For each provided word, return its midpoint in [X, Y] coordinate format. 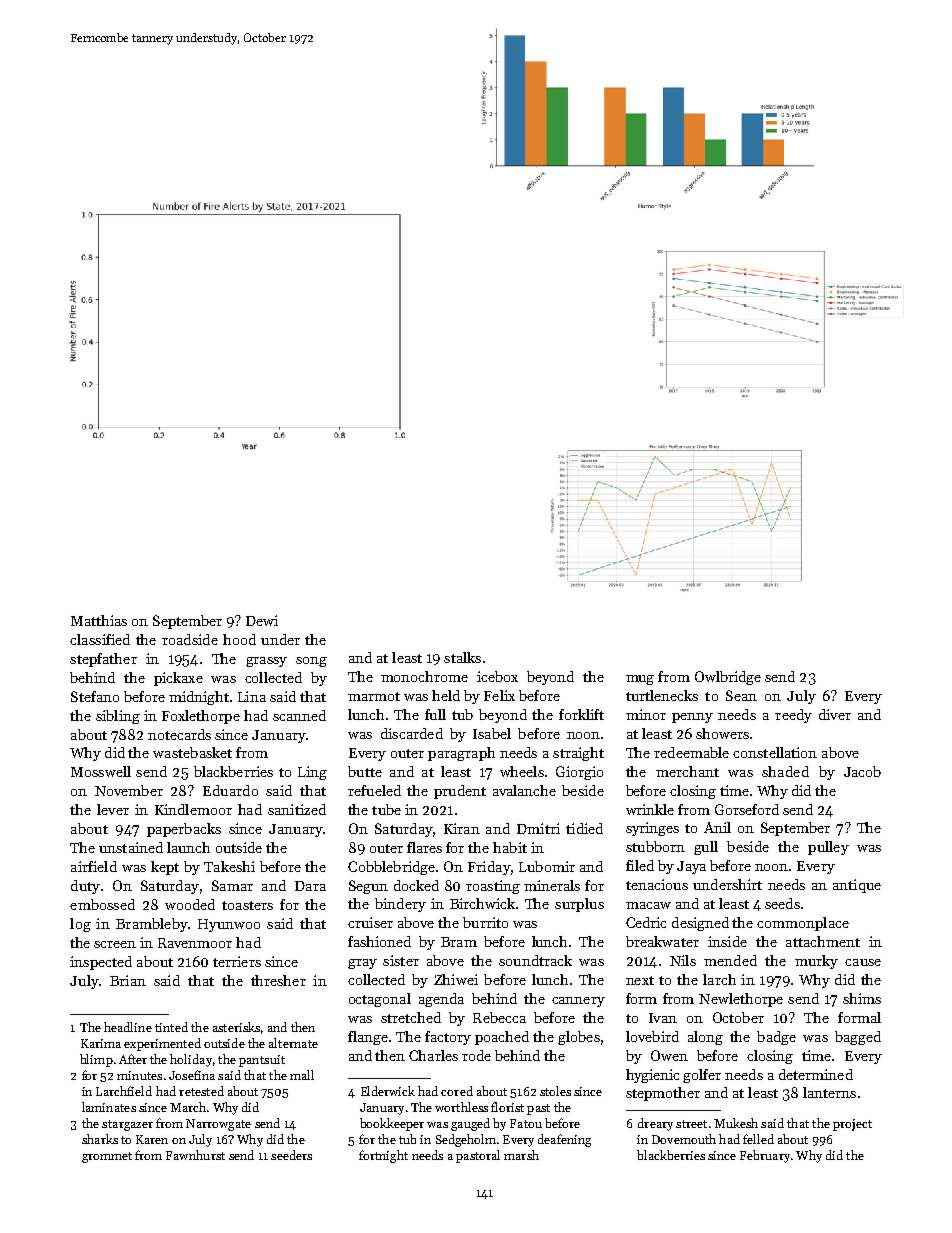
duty [85, 887]
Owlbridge [728, 678]
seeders [291, 1155]
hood [239, 639]
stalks [462, 657]
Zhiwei [456, 979]
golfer [702, 1076]
